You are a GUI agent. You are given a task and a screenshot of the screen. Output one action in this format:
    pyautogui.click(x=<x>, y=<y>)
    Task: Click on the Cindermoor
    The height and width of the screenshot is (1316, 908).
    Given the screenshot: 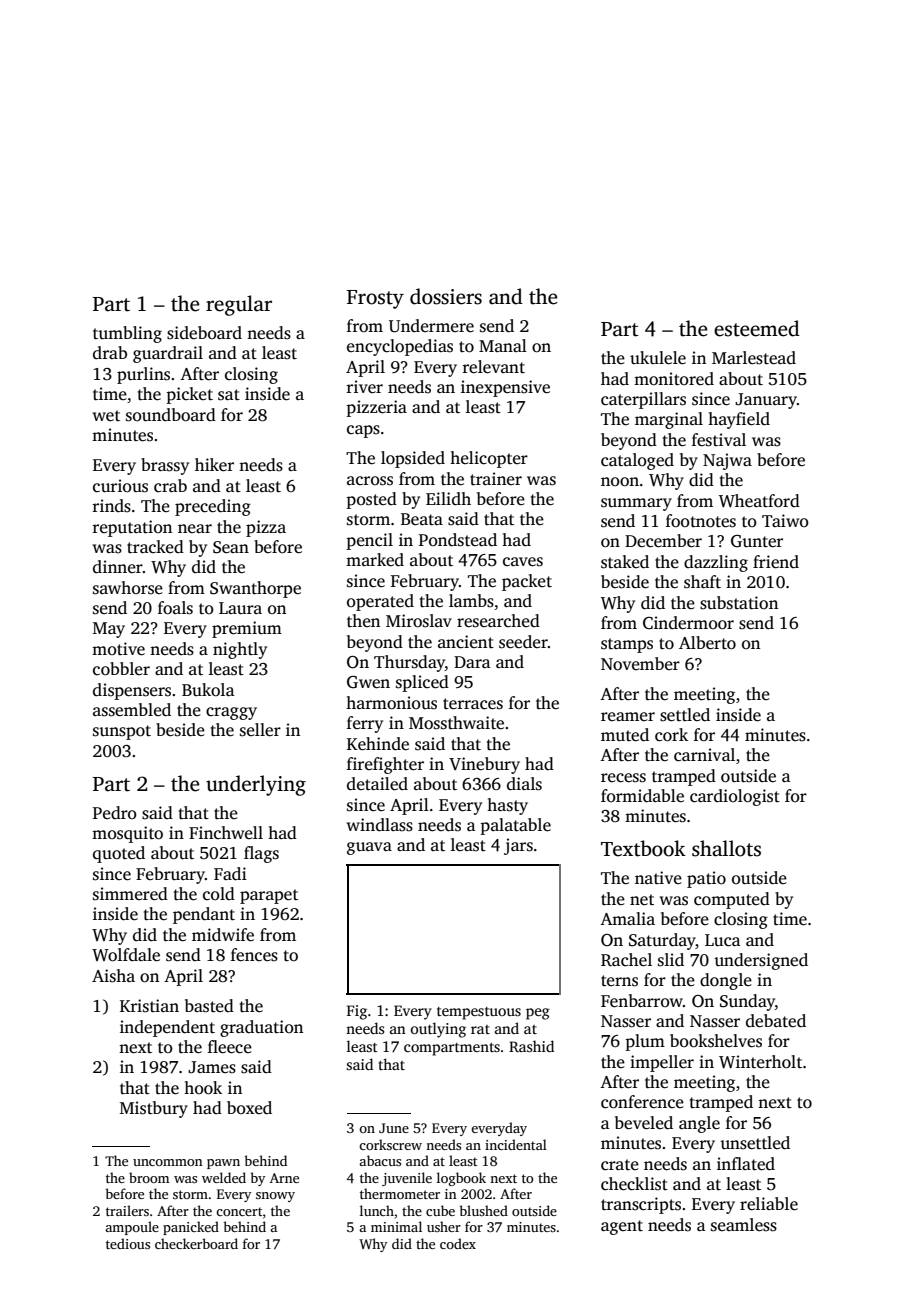 What is the action you would take?
    pyautogui.click(x=688, y=623)
